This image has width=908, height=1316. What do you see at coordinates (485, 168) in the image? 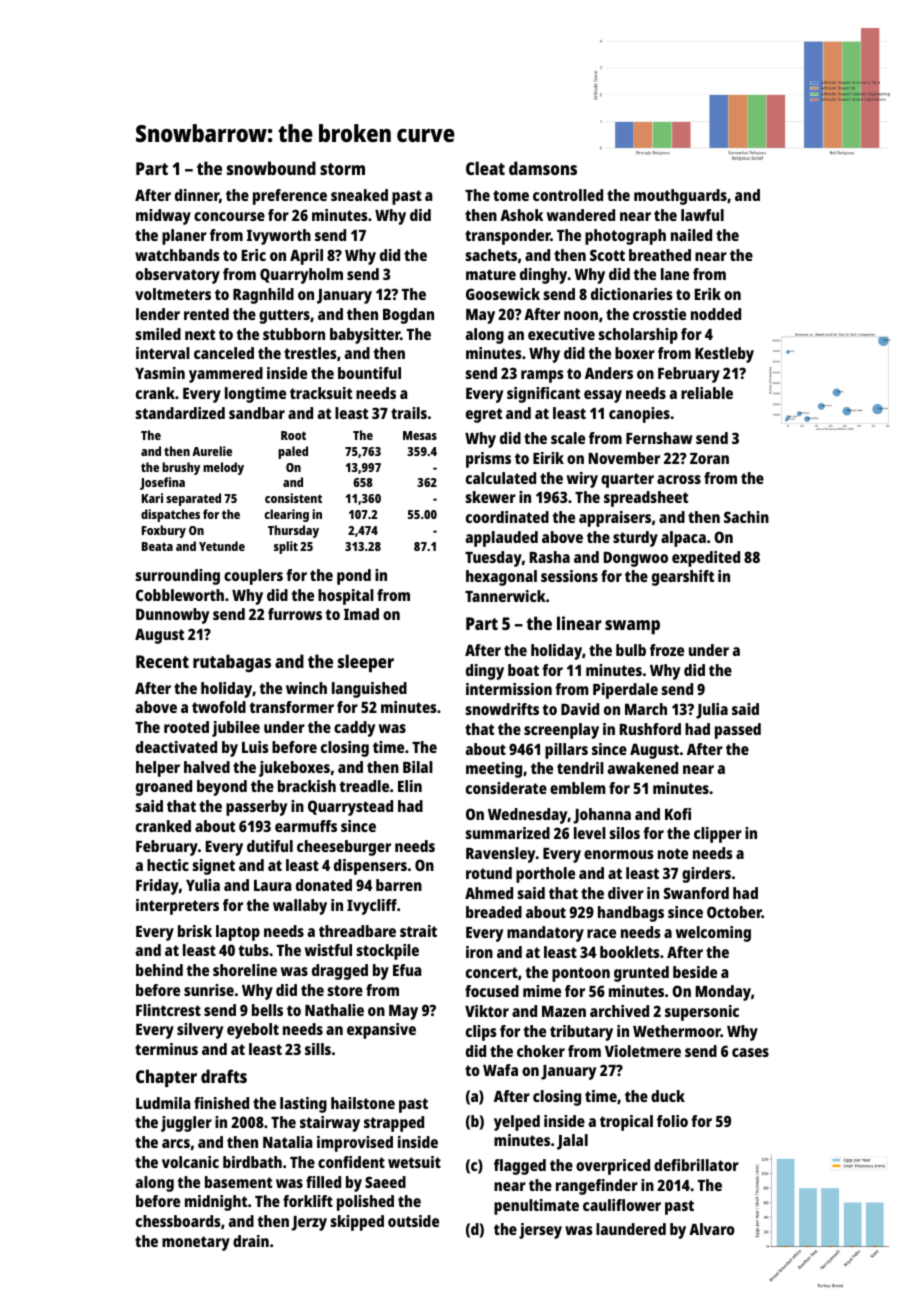
I see `Cleat` at bounding box center [485, 168].
